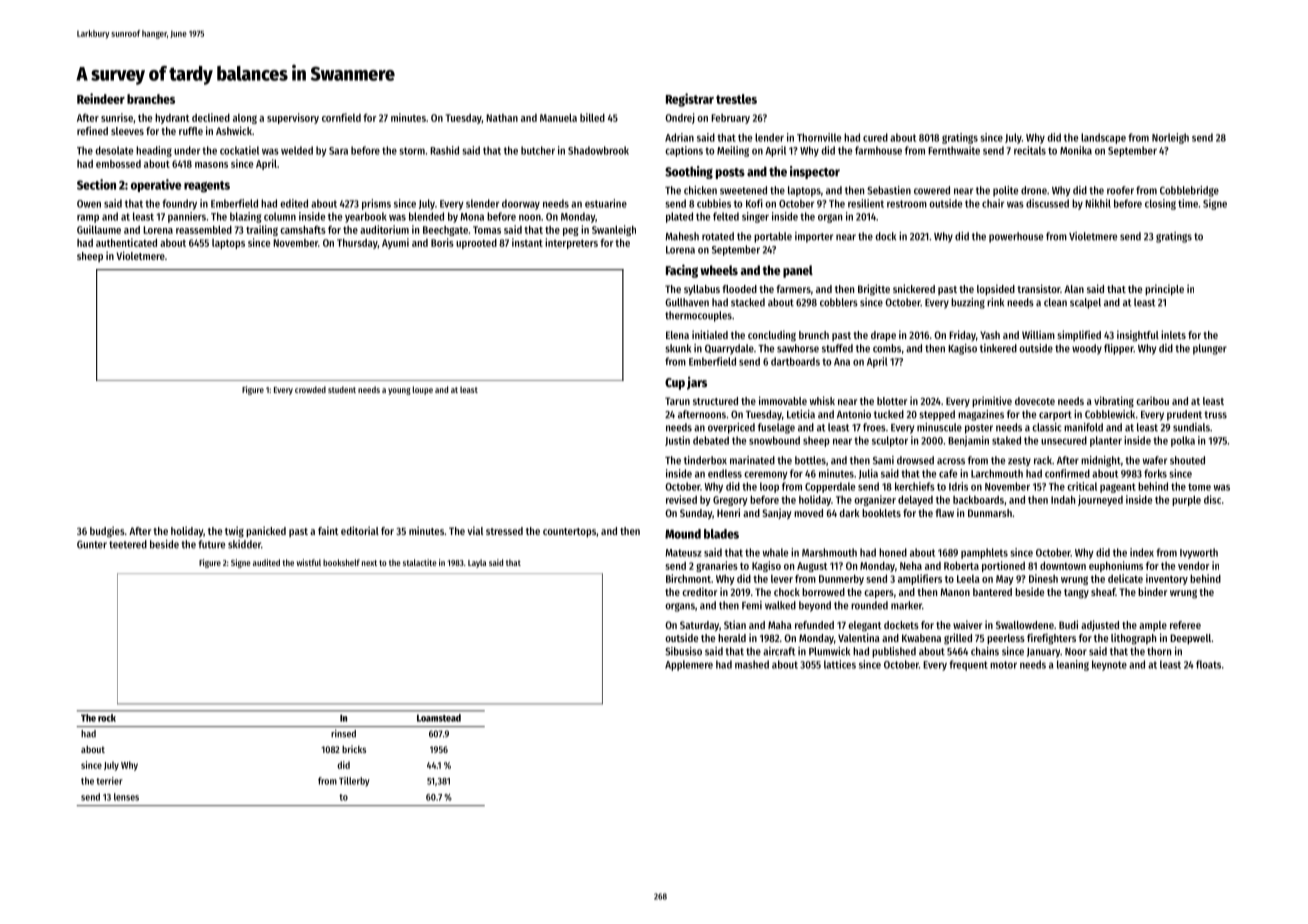 The width and height of the document is (1308, 924). I want to click on Tillerby, so click(354, 782).
